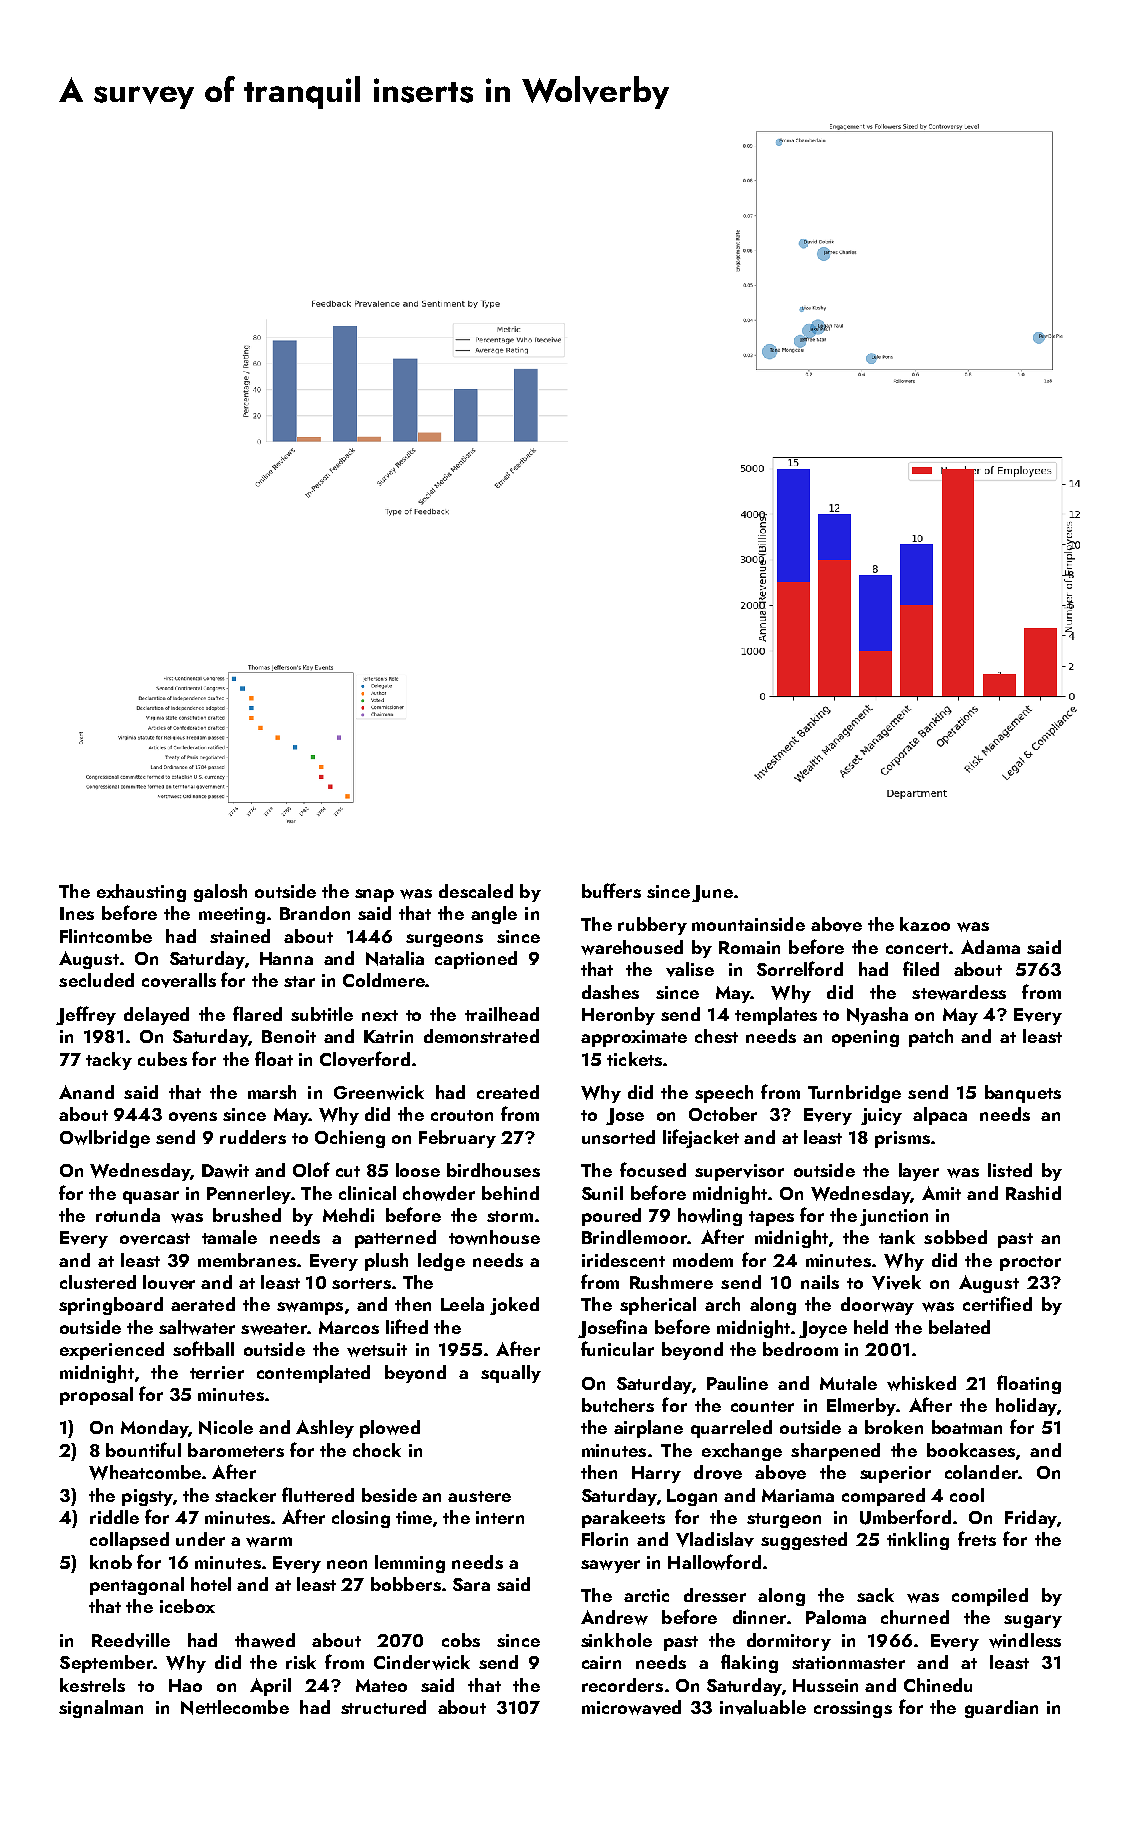 The image size is (1121, 1847). I want to click on Joyce, so click(823, 1329).
